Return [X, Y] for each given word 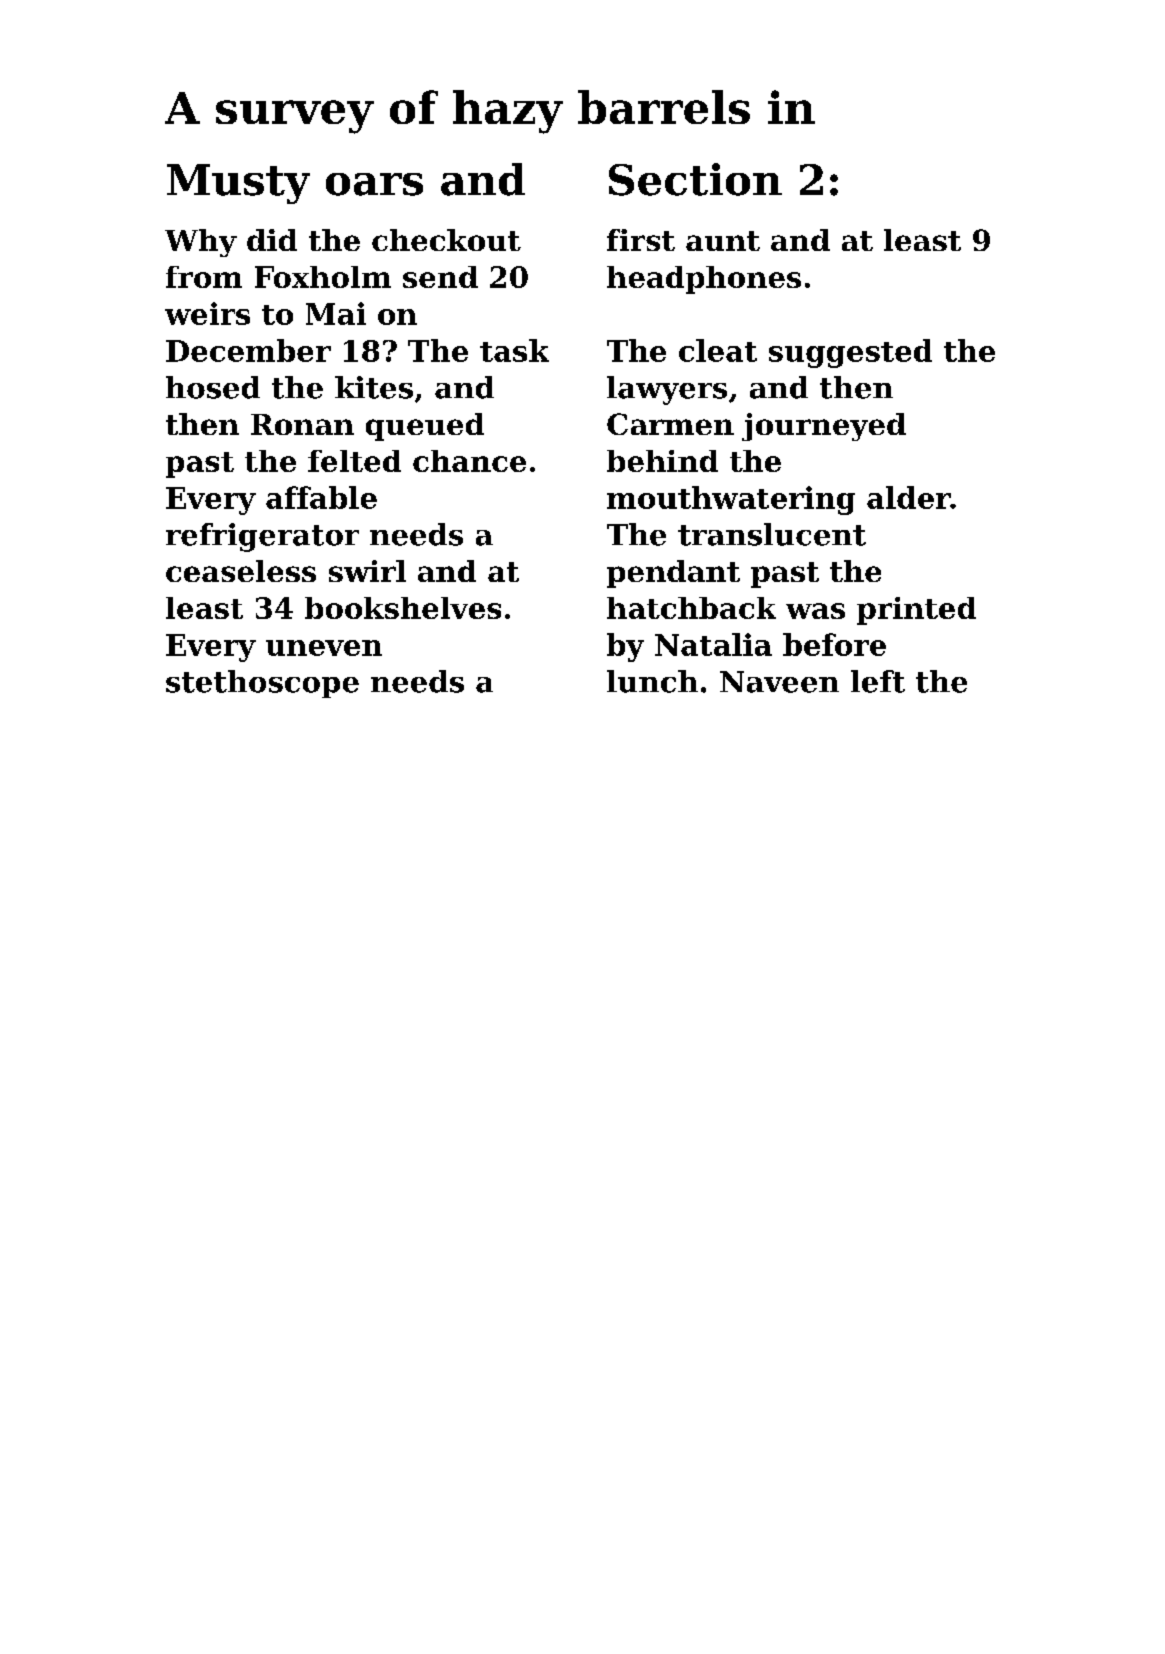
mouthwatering [731, 500]
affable [321, 497]
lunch [652, 681]
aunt [723, 241]
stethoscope [262, 684]
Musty [238, 184]
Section [695, 179]
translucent [772, 534]
